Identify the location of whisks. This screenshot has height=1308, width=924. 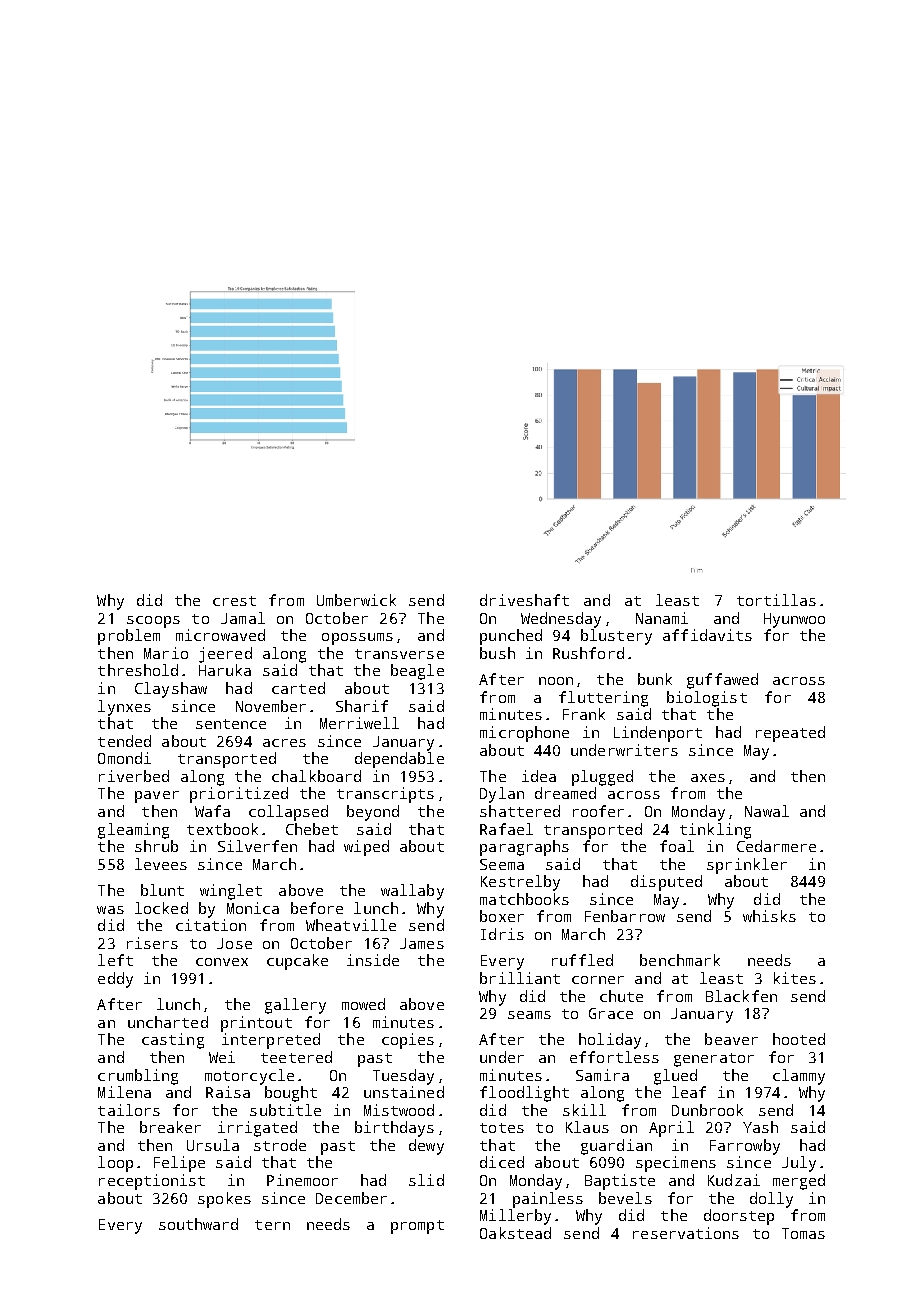
(769, 916).
